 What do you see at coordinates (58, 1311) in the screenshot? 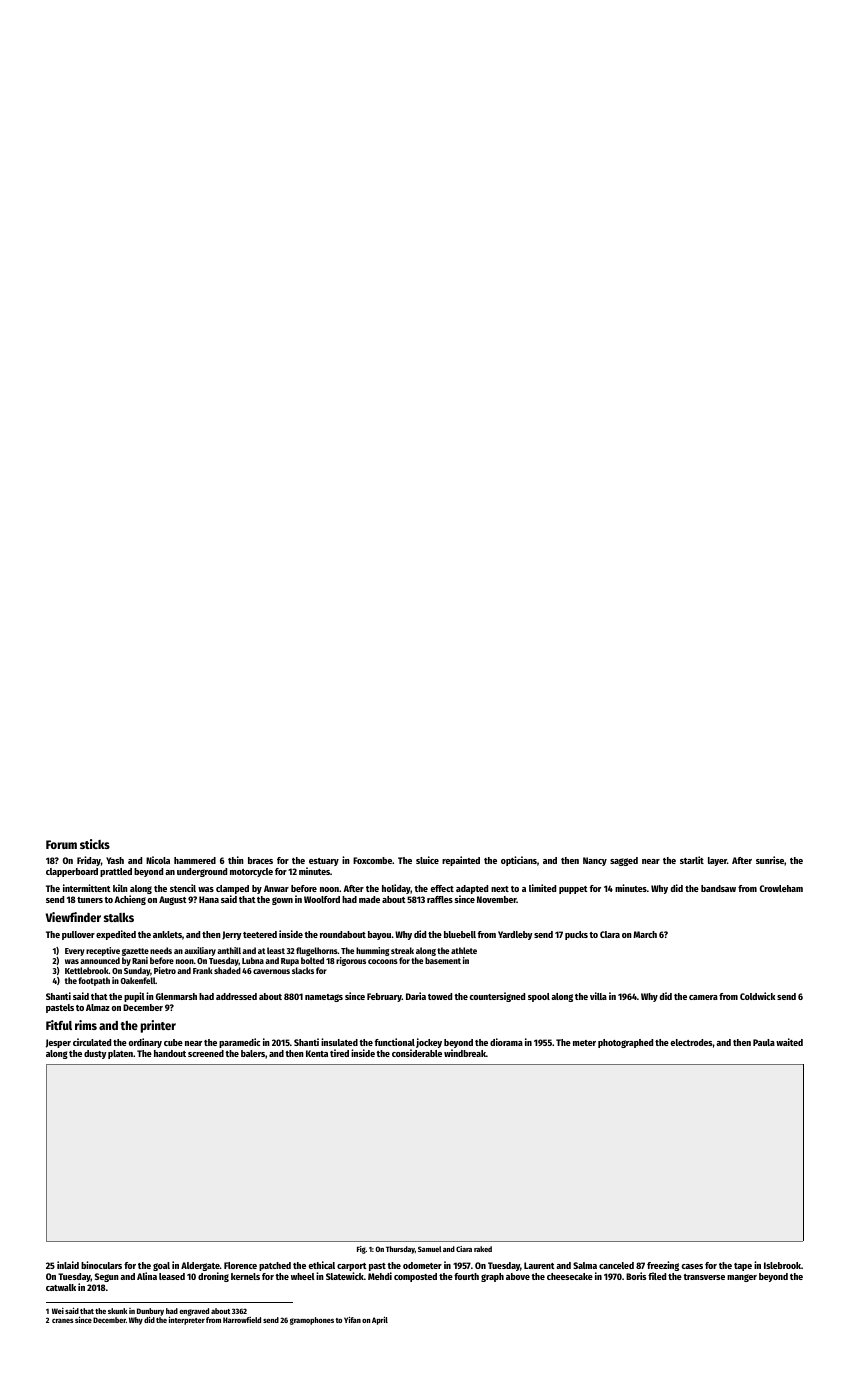
I see `Wei` at bounding box center [58, 1311].
